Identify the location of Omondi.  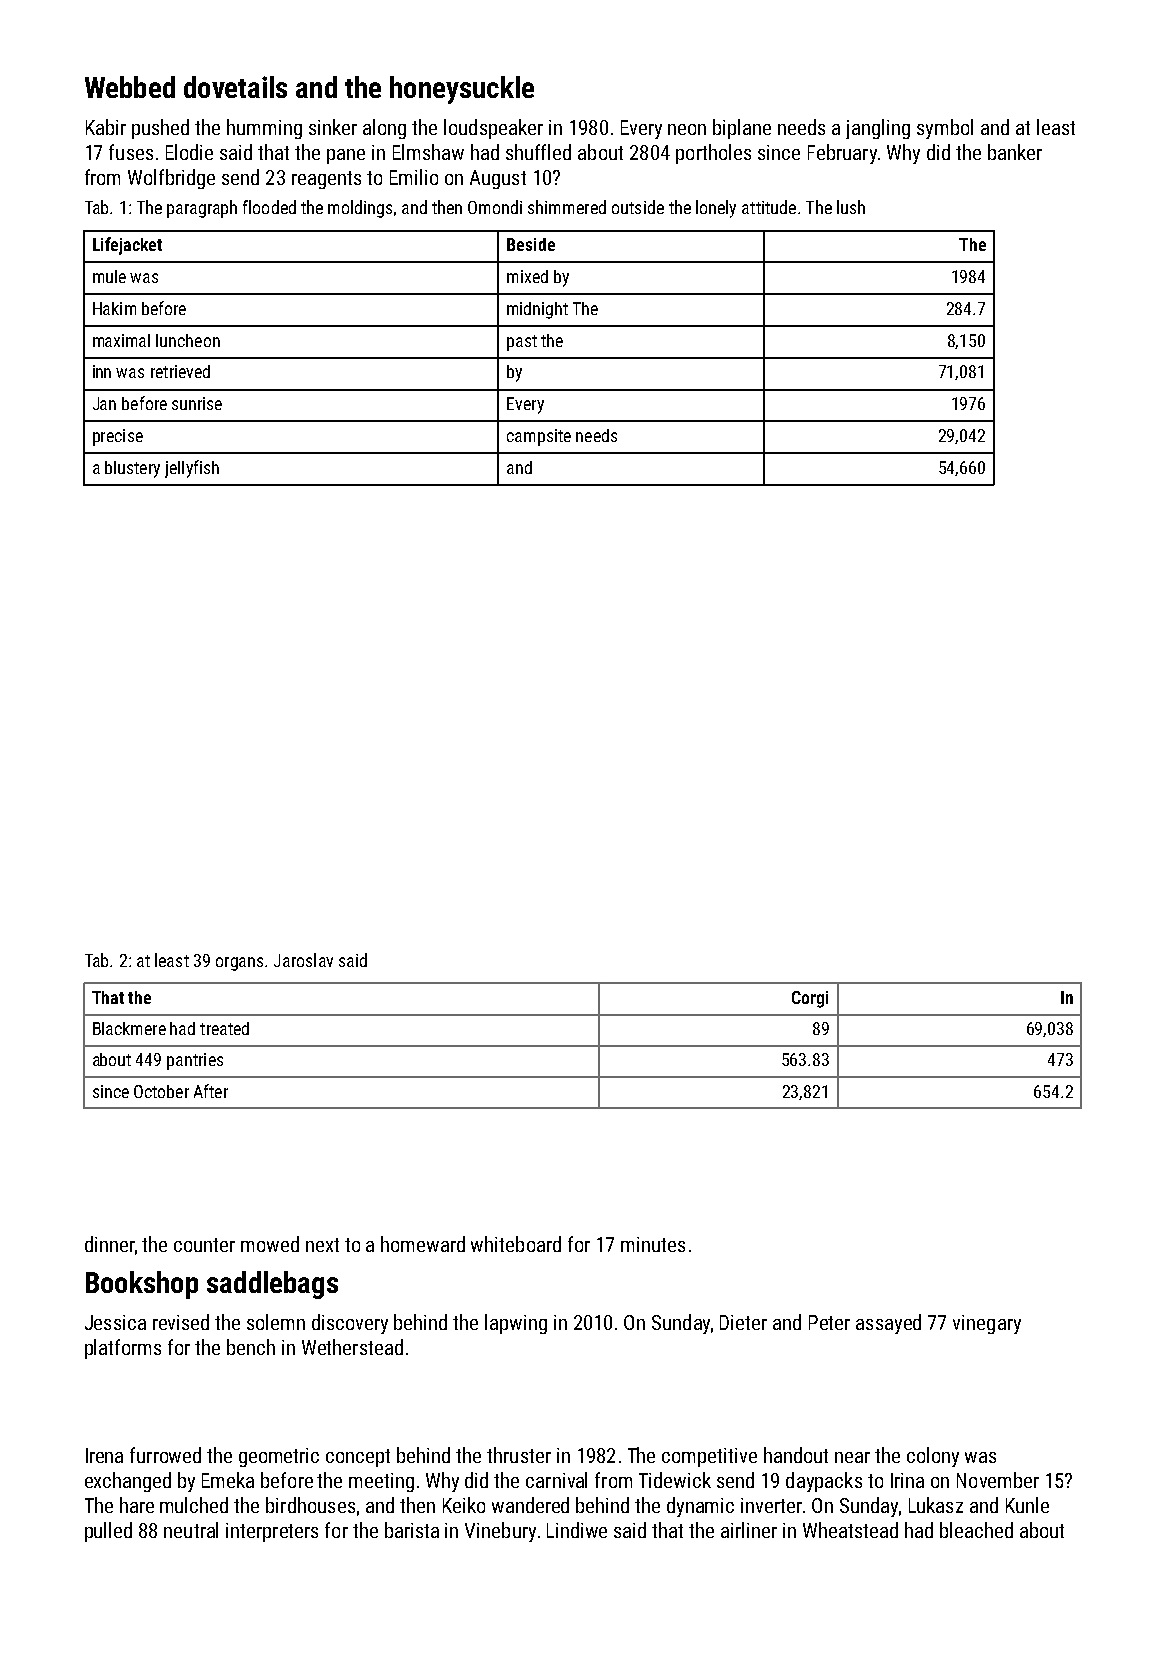
(495, 207).
